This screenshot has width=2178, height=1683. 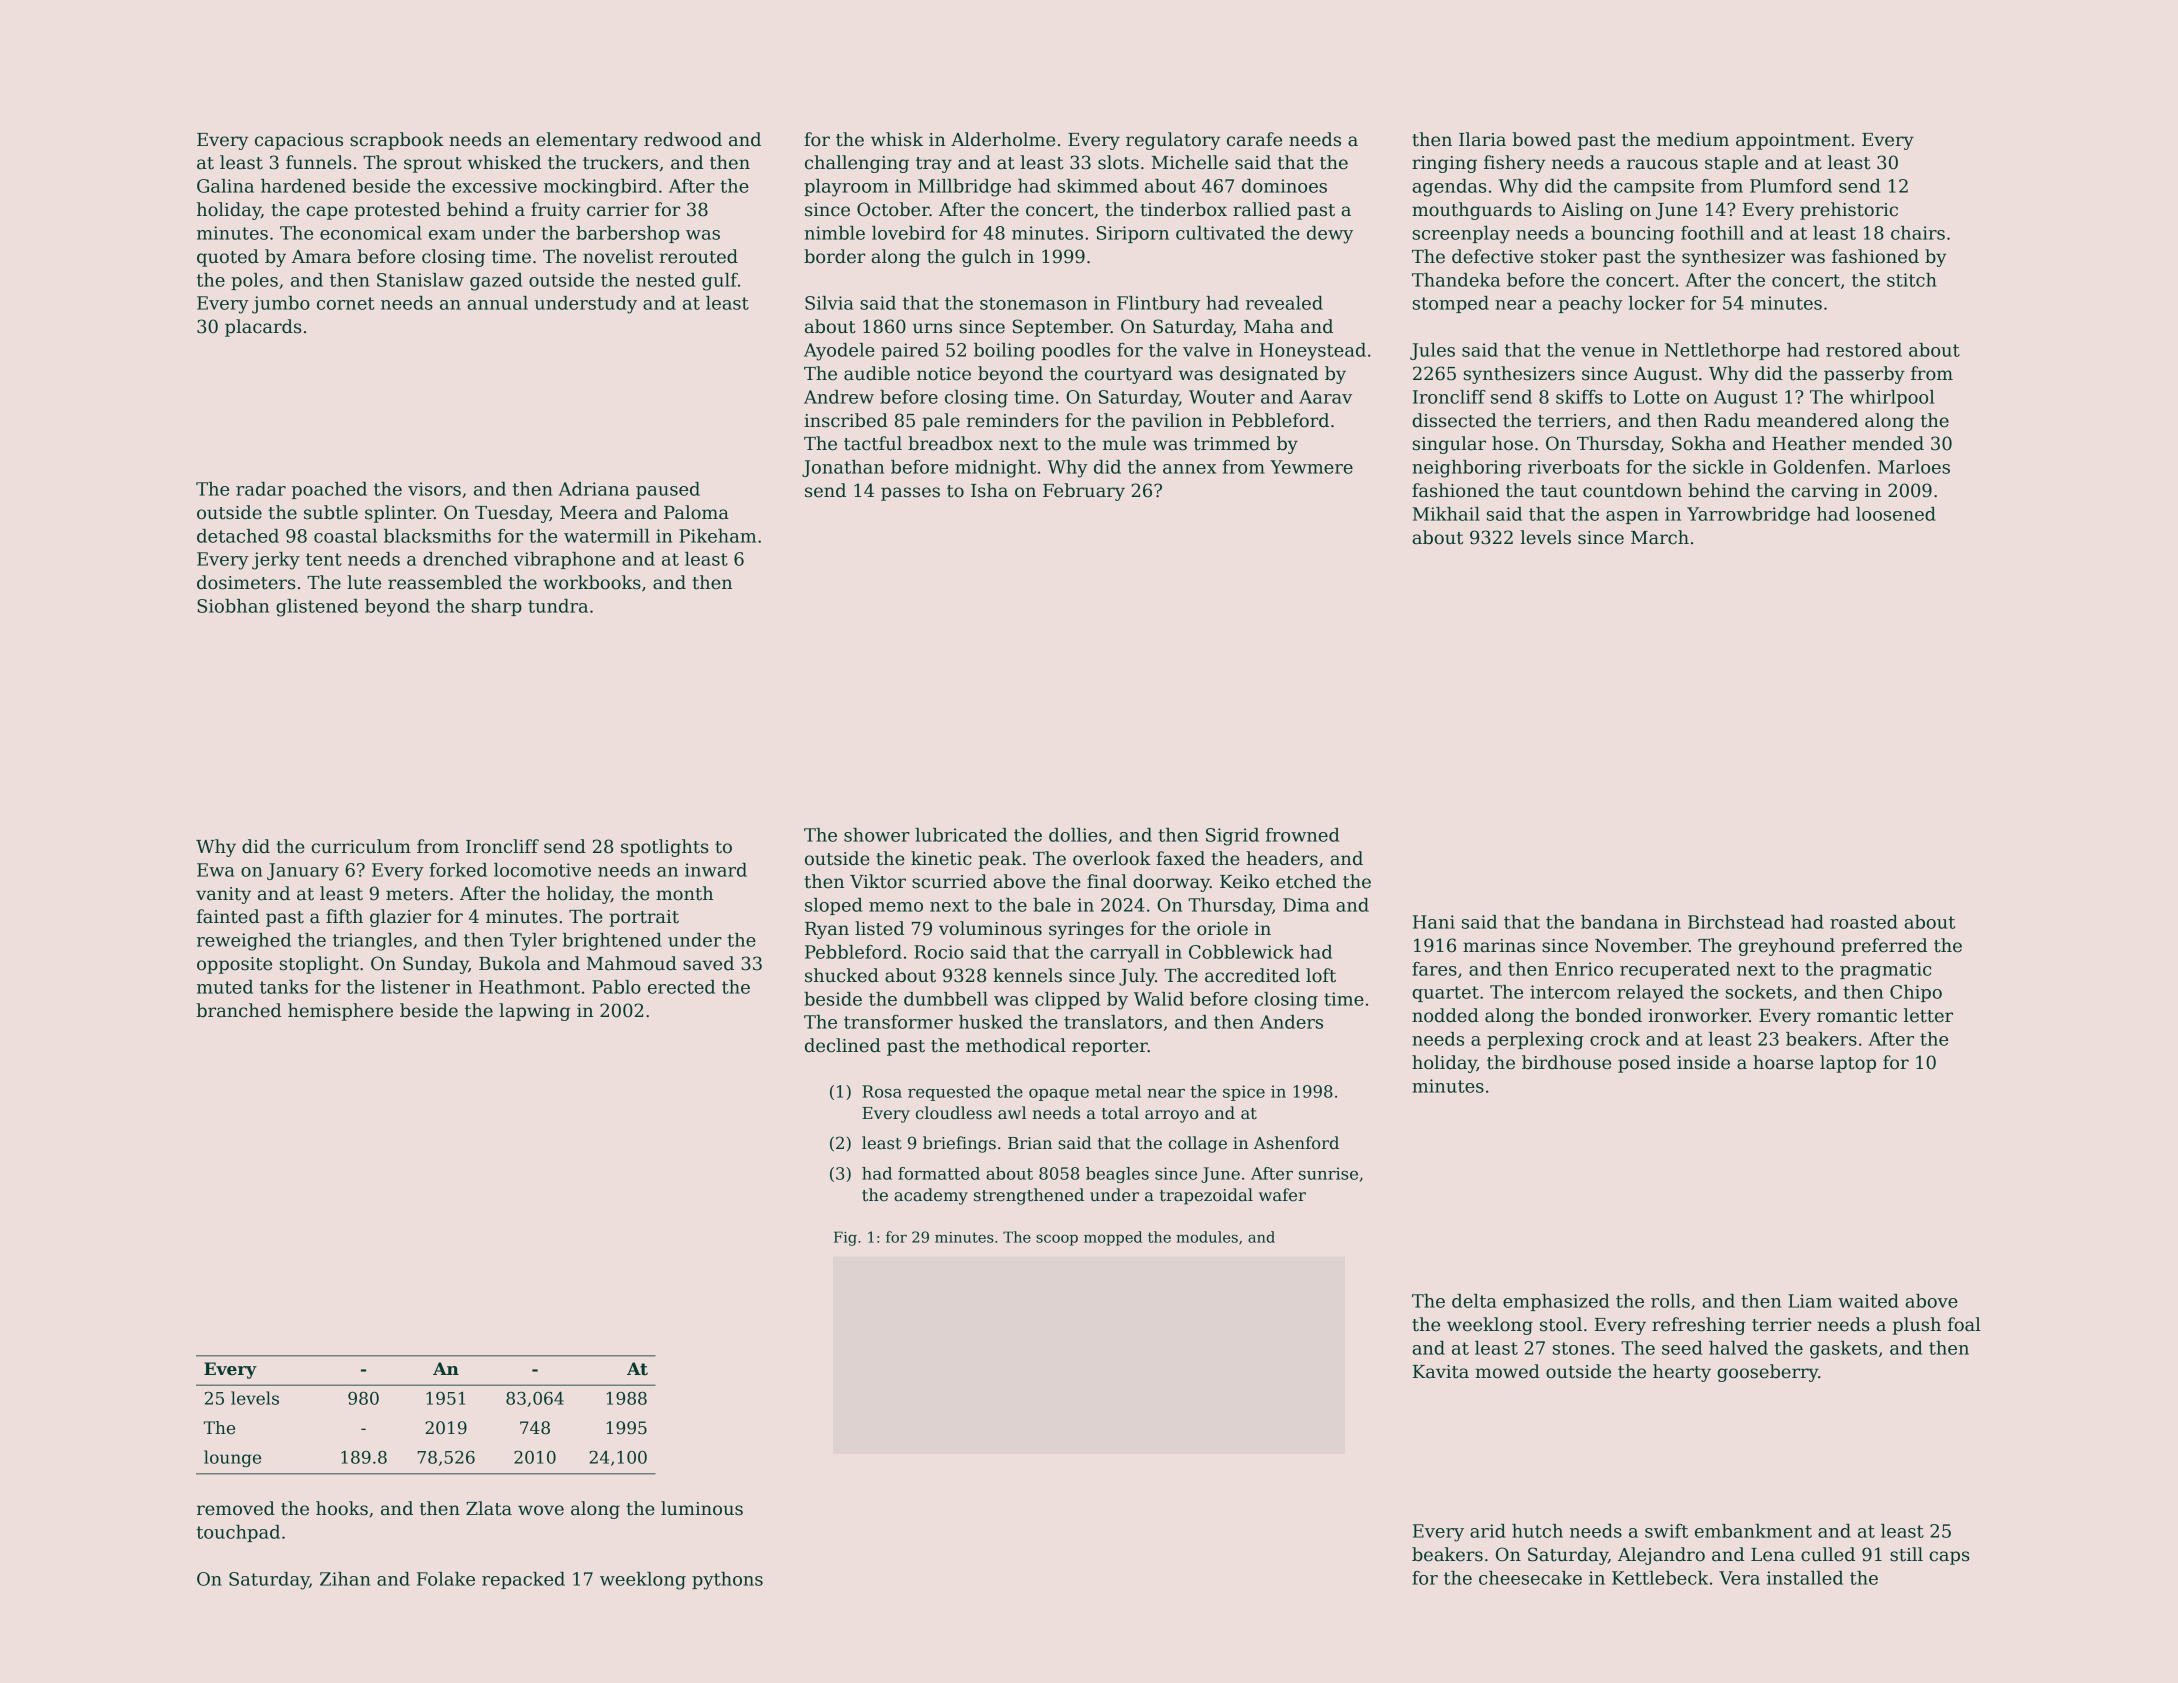 I want to click on tray, so click(x=934, y=165).
